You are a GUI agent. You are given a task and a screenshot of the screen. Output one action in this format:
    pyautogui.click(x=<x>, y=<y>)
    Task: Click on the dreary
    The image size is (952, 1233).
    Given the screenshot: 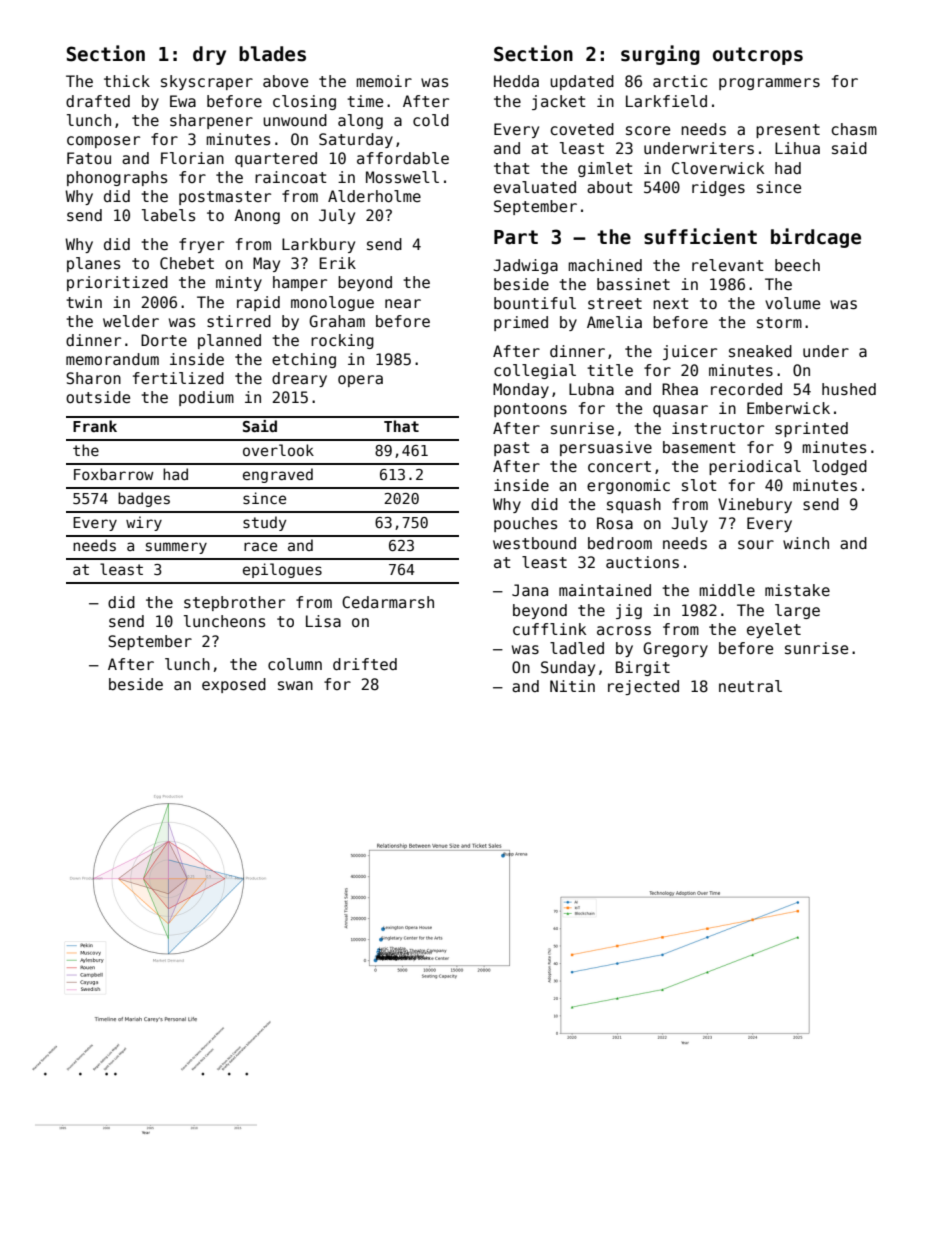 What is the action you would take?
    pyautogui.click(x=299, y=379)
